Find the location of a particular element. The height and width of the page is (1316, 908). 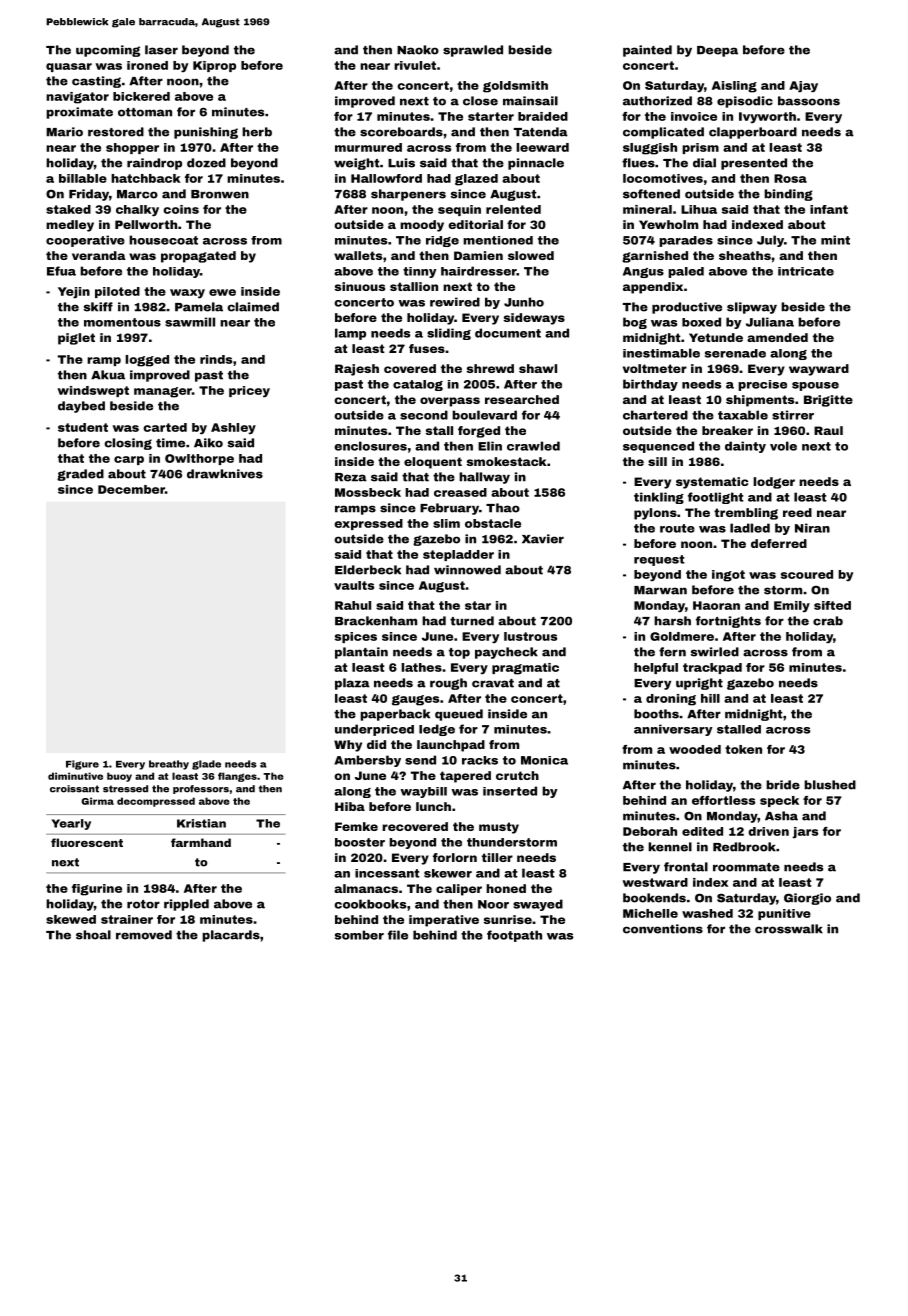

presented is located at coordinates (754, 164).
